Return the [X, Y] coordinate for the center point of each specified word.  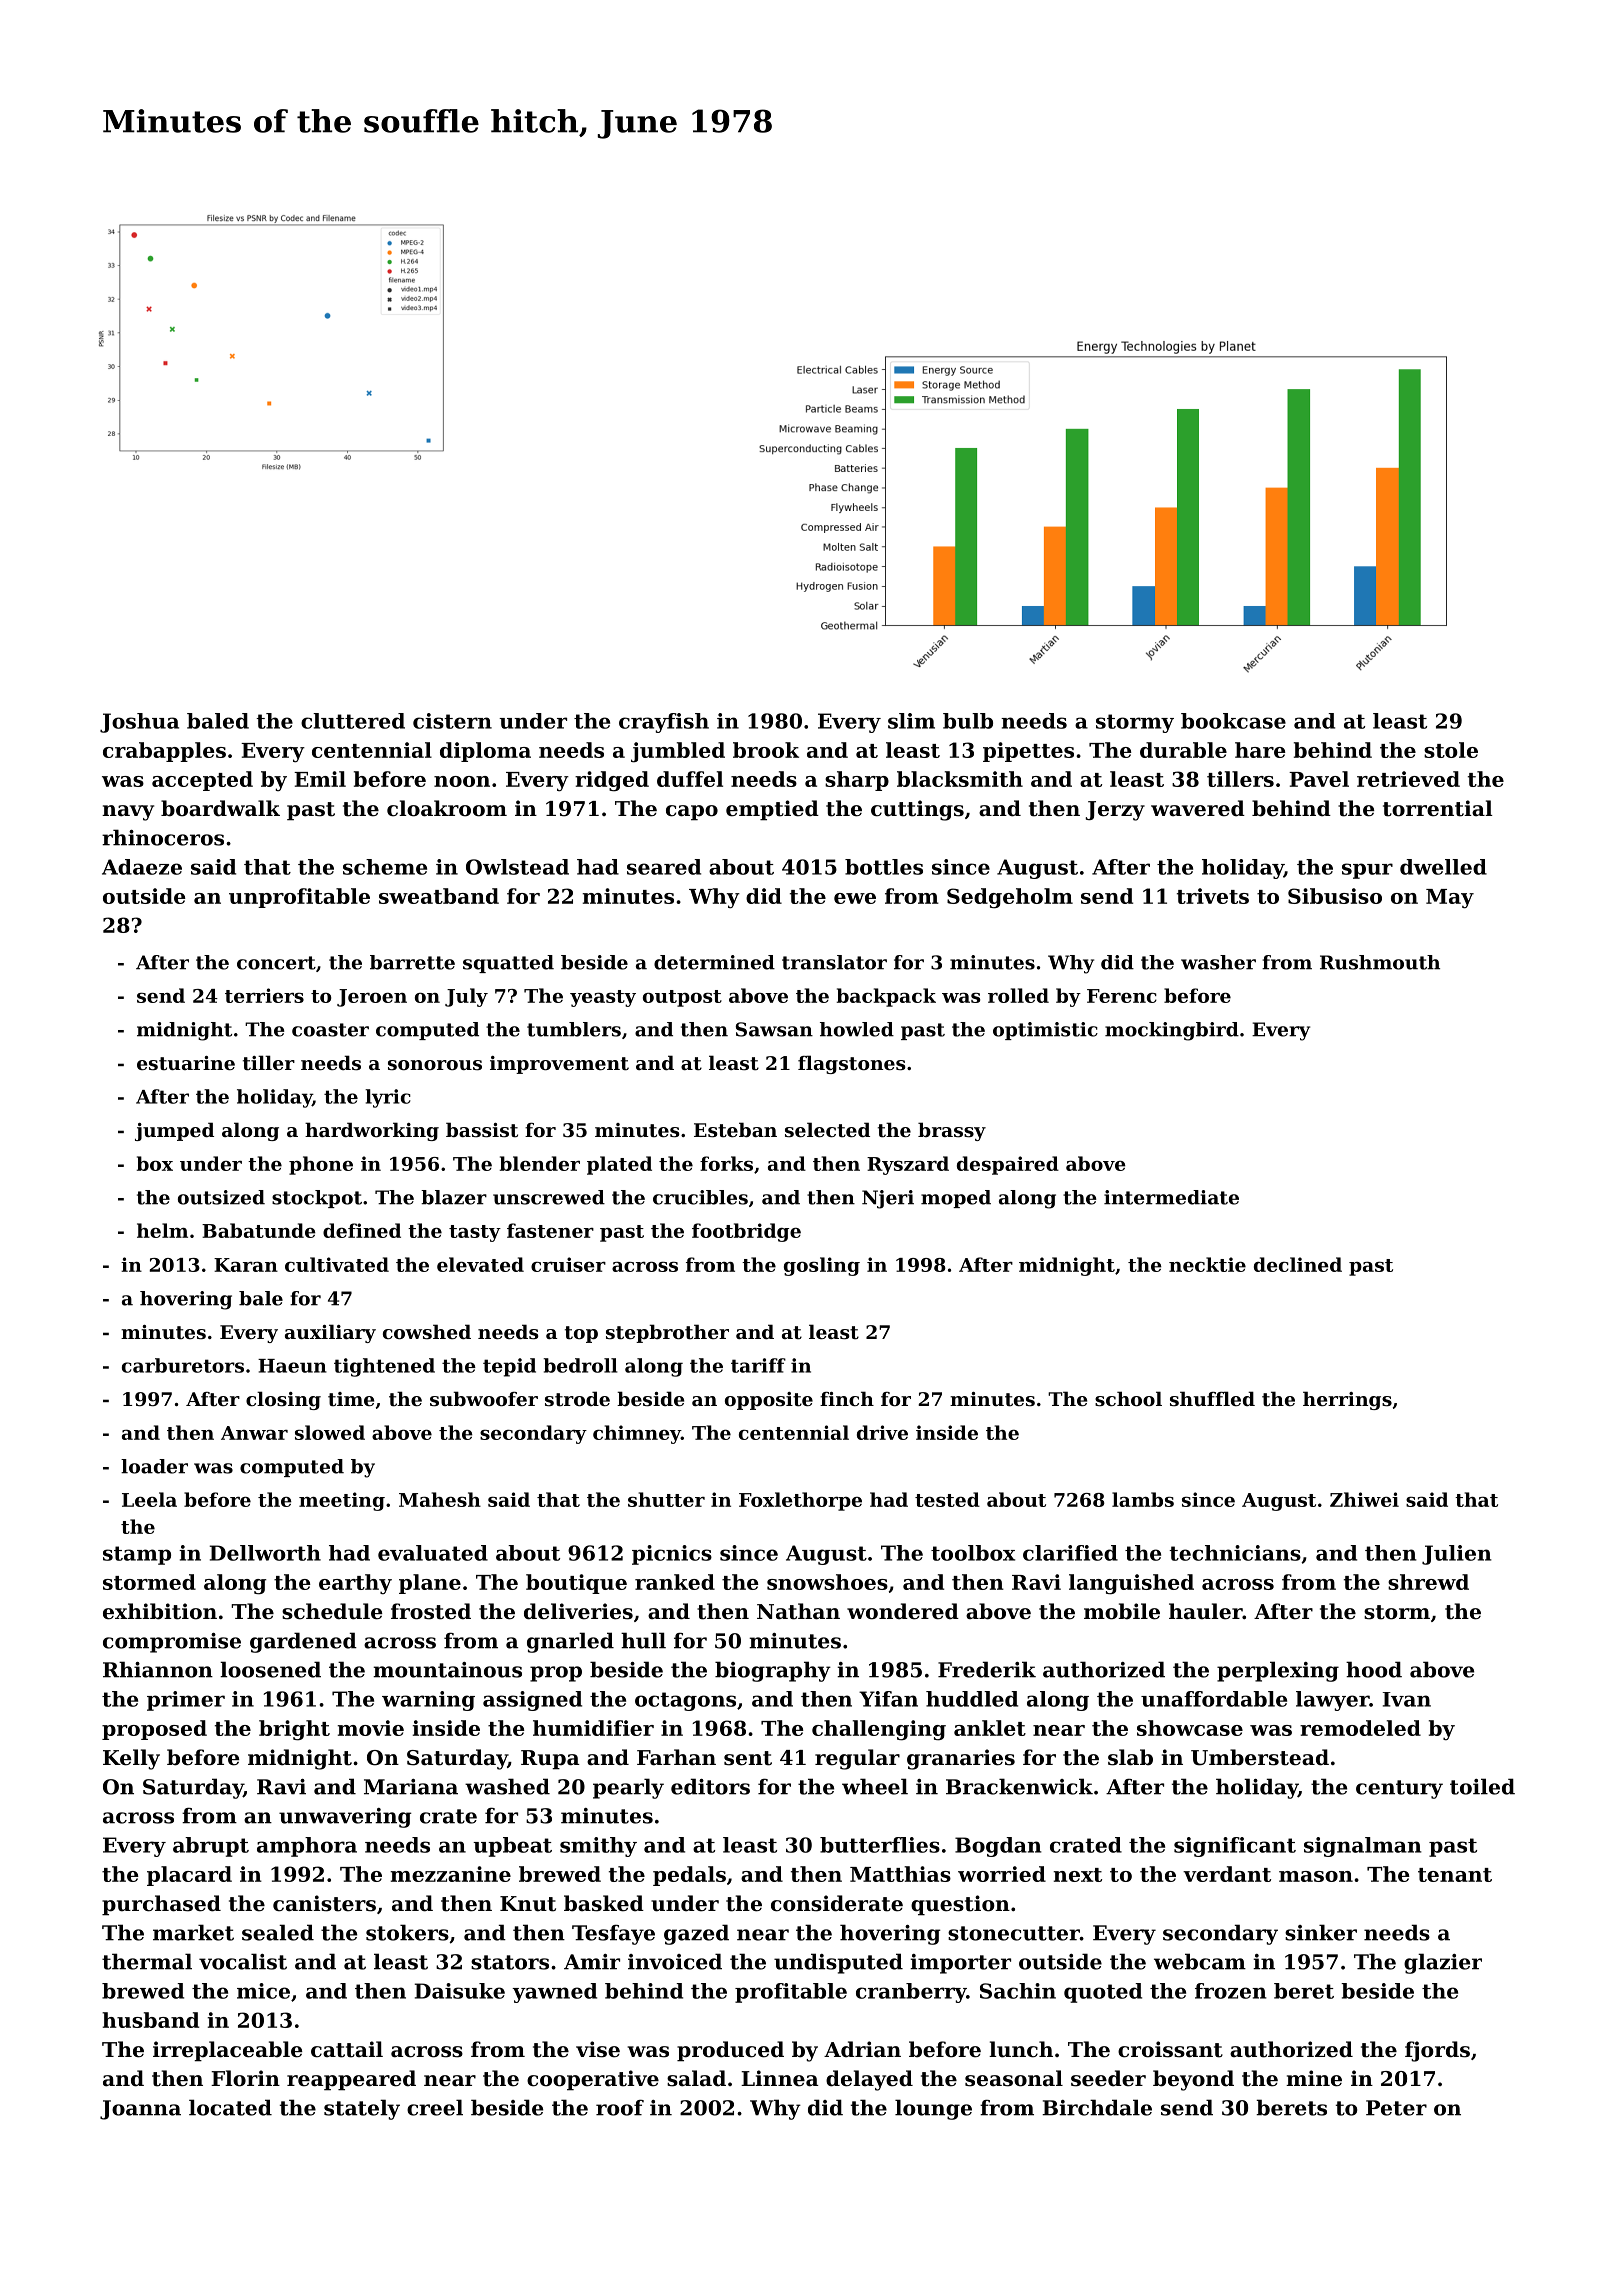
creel [435, 2107]
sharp [857, 781]
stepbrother [667, 1333]
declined [1298, 1264]
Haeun [292, 1366]
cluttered [353, 721]
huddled [972, 1699]
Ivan [1407, 1699]
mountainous [447, 1670]
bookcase [1233, 721]
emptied [772, 810]
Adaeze [142, 867]
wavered [1198, 808]
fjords [1437, 2051]
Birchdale [1097, 2107]
